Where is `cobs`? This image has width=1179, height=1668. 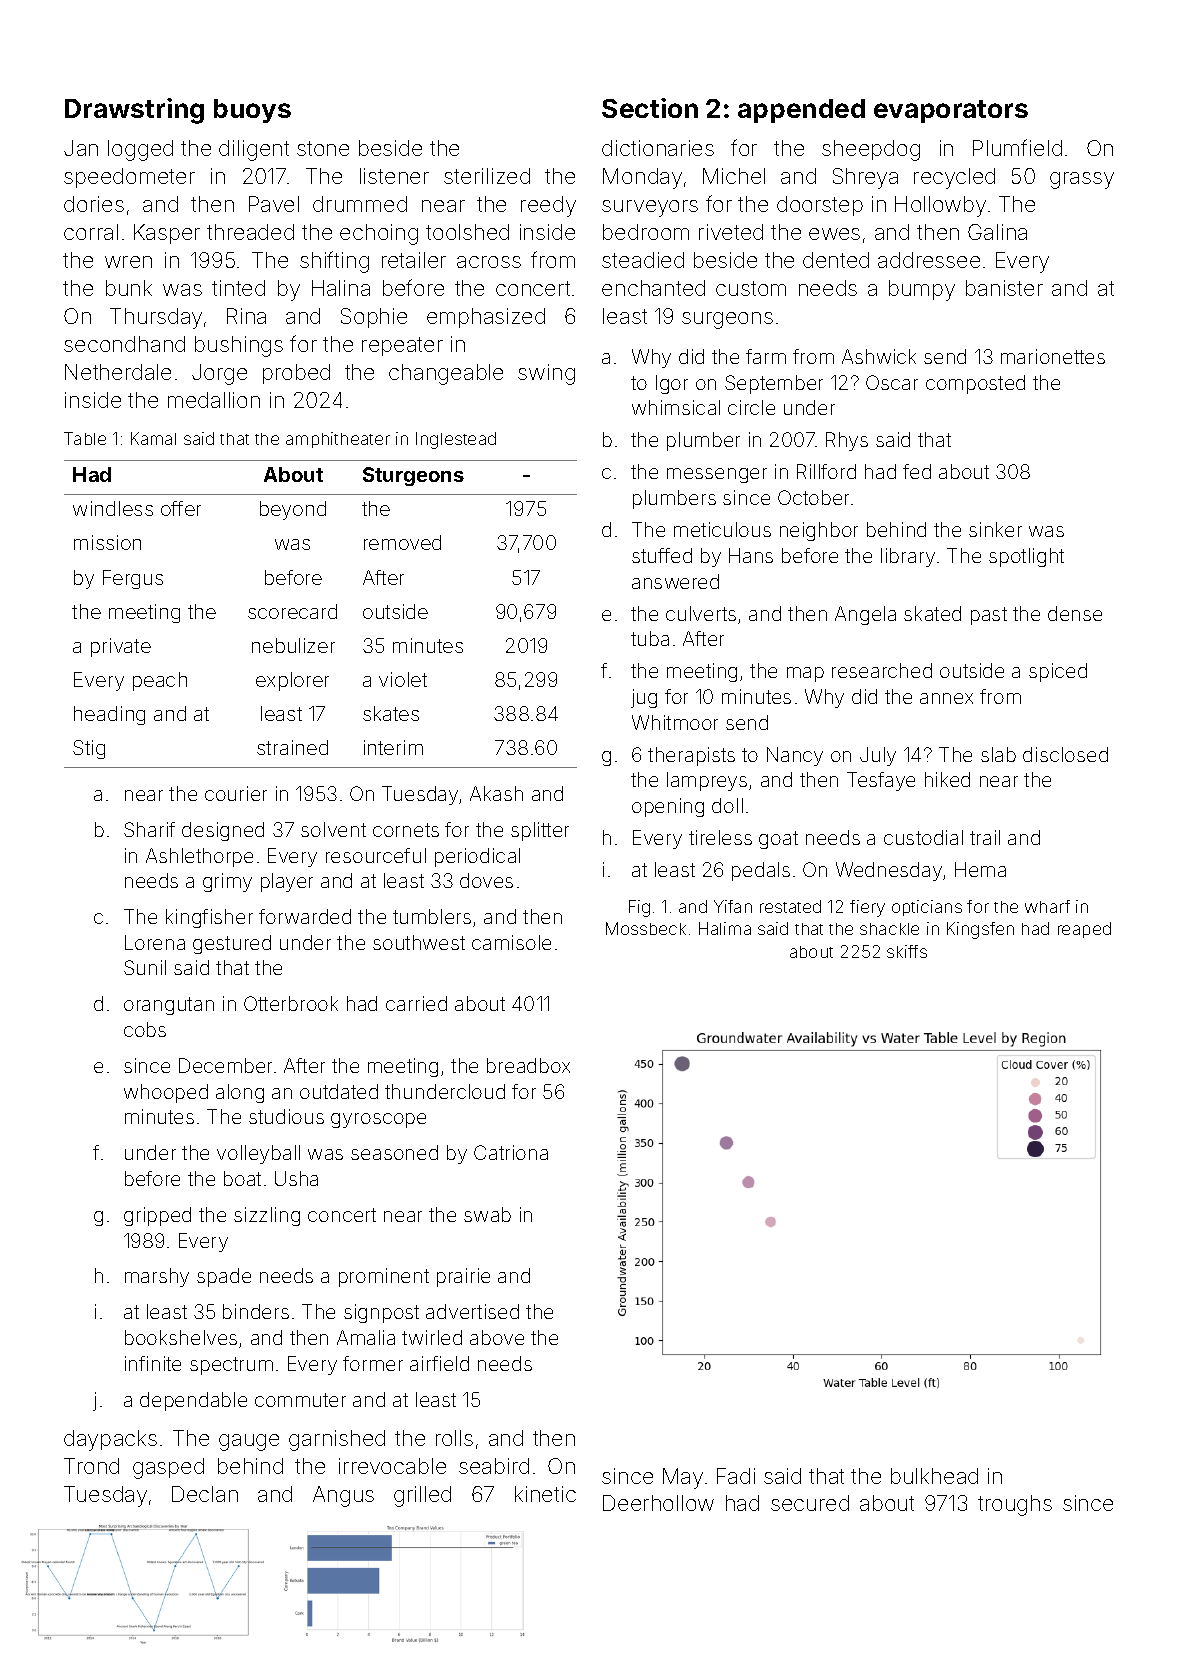 cobs is located at coordinates (145, 1029).
